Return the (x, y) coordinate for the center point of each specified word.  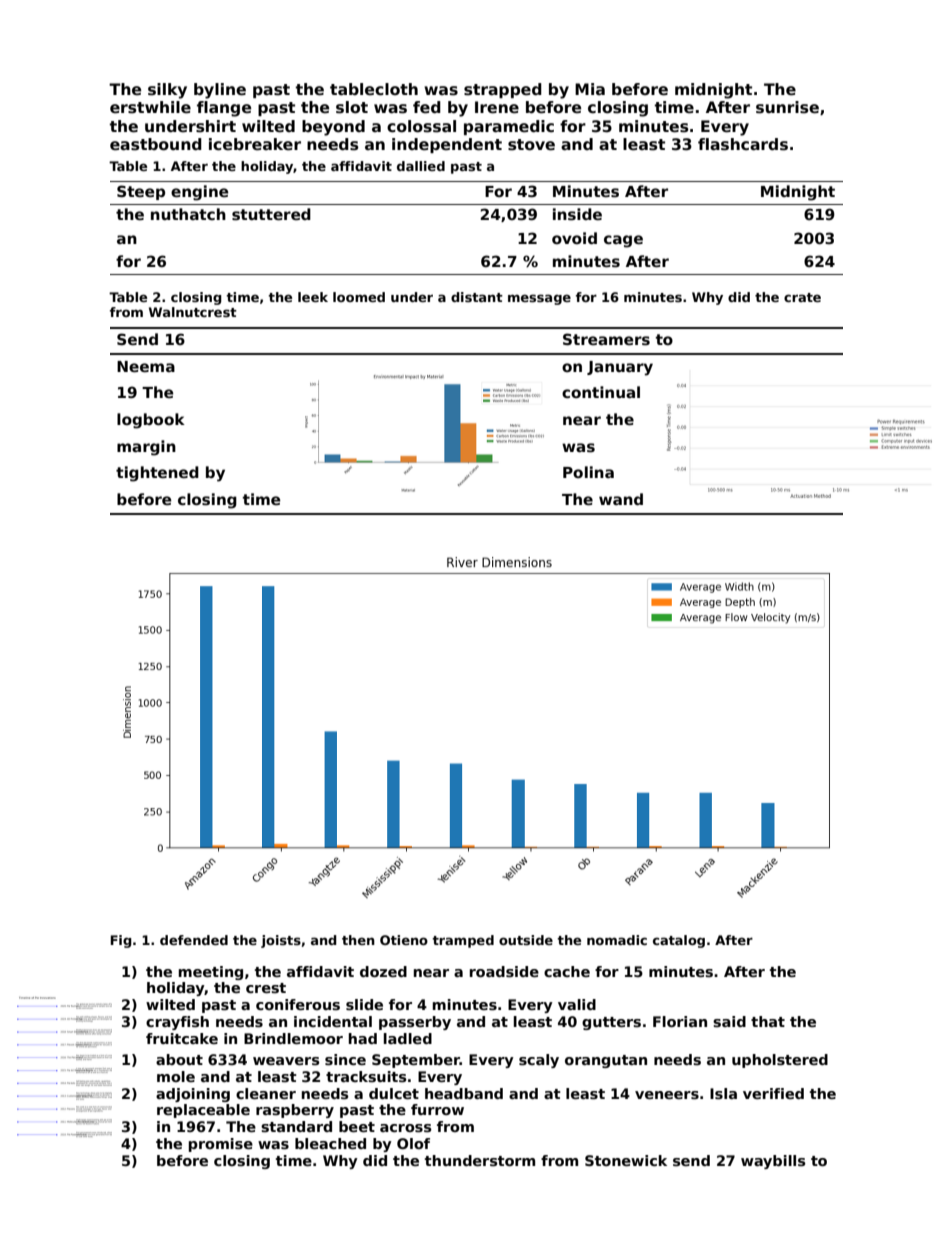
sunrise (787, 107)
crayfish (177, 1023)
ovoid (574, 238)
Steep (141, 192)
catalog (679, 941)
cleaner (266, 1093)
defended (194, 940)
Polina (588, 472)
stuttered (271, 214)
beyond (333, 128)
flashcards (743, 144)
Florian (680, 1021)
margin (146, 448)
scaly (539, 1061)
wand (621, 499)
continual (601, 392)
